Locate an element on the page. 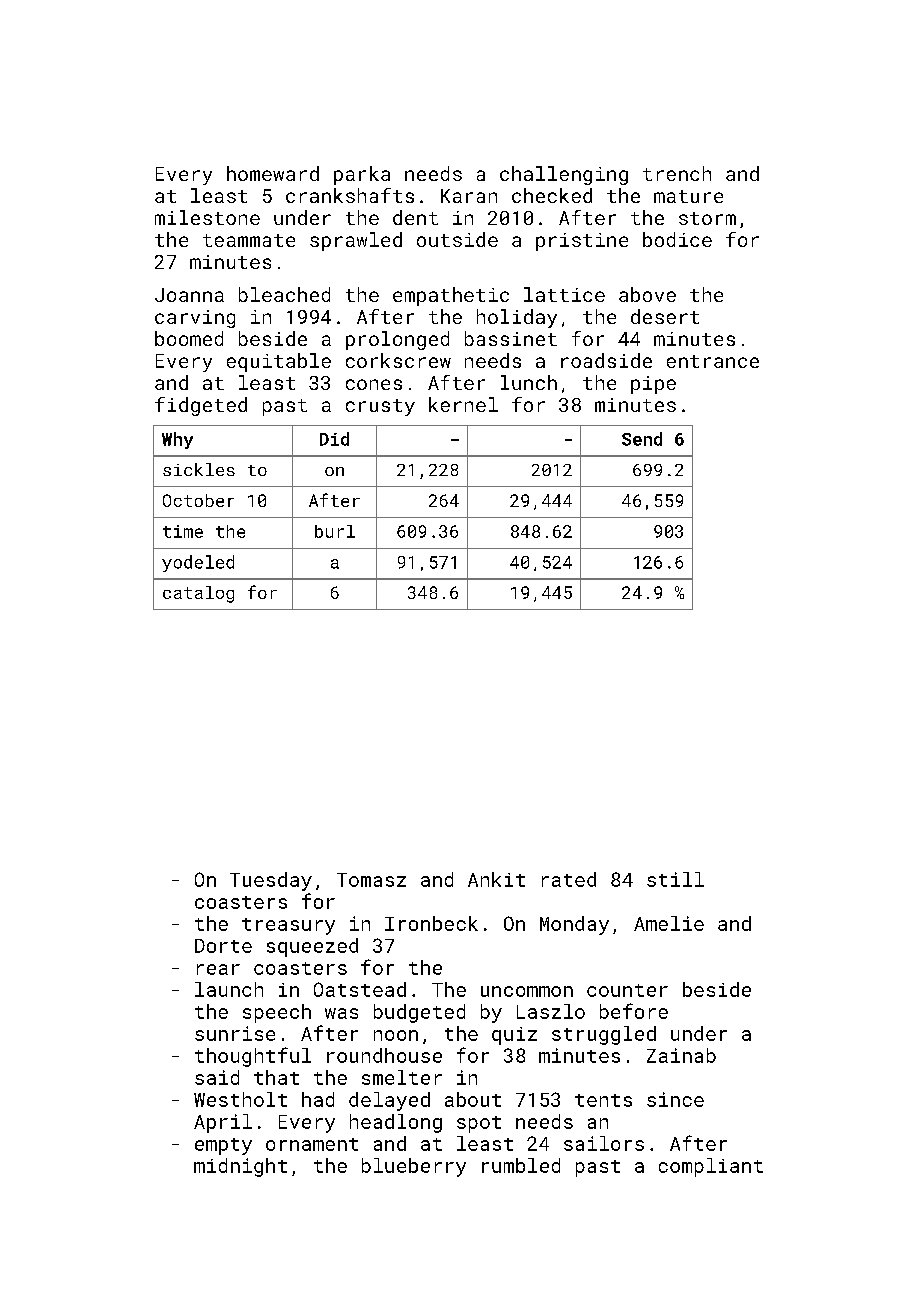 This image has height=1311, width=924. Send is located at coordinates (642, 439).
